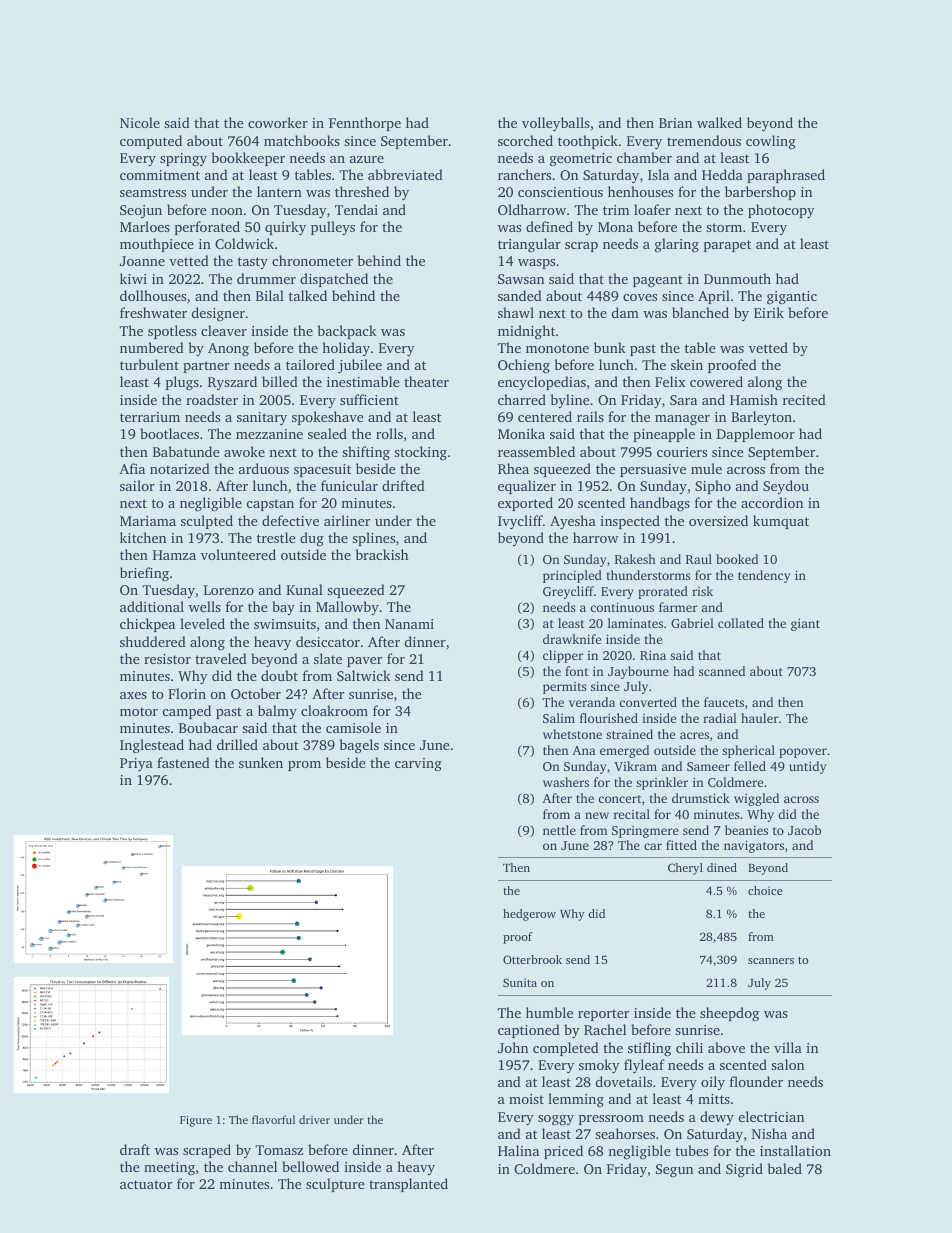 The image size is (952, 1233). Describe the element at coordinates (205, 606) in the page. I see `wells` at that location.
